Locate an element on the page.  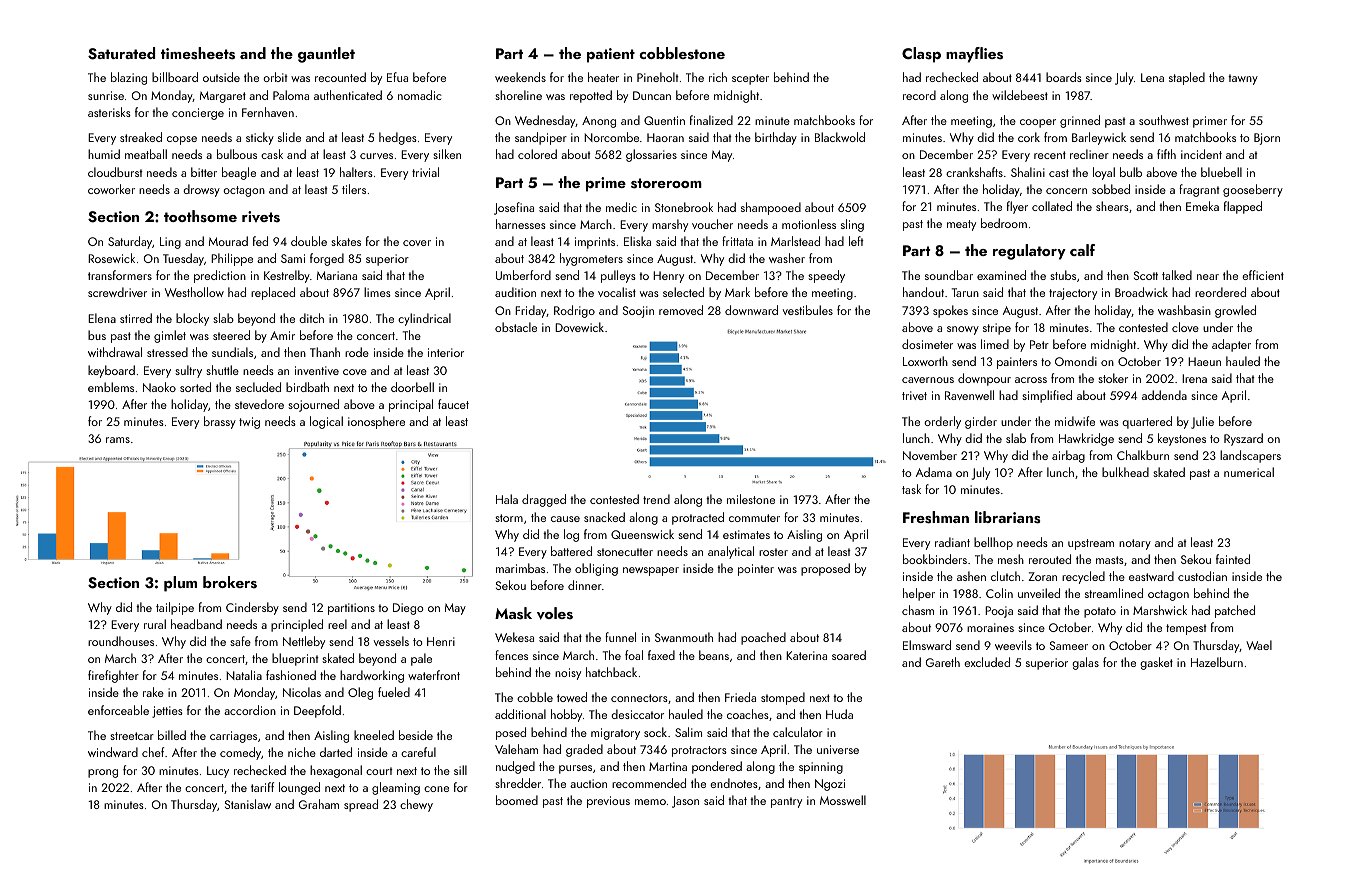
blazing is located at coordinates (129, 78).
